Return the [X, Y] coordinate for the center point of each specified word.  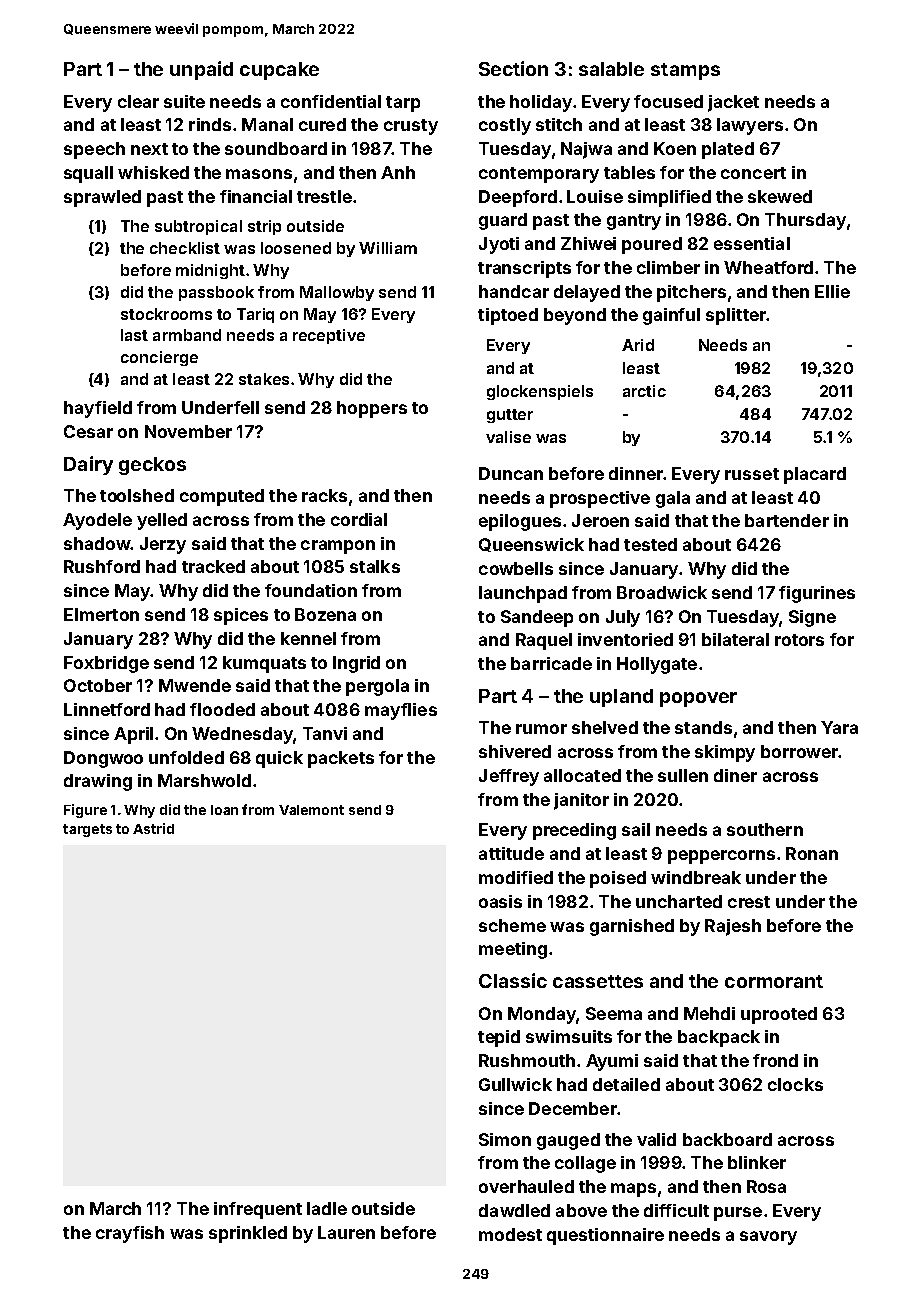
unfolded [186, 757]
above [581, 1210]
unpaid [201, 70]
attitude [511, 853]
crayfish [130, 1234]
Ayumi [612, 1062]
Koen [675, 148]
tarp [403, 104]
